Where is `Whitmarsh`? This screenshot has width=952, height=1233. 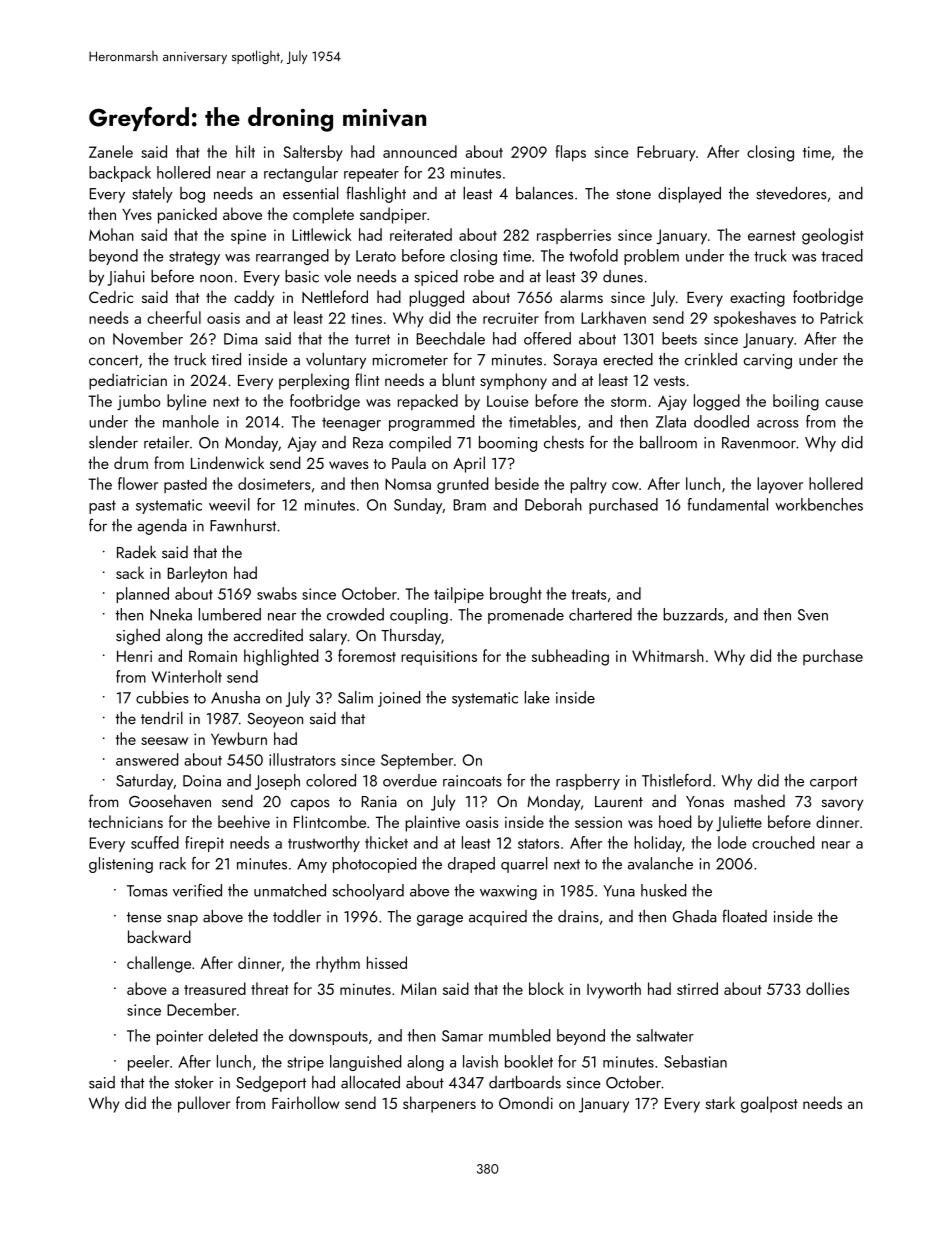
Whitmarsh is located at coordinates (668, 655).
